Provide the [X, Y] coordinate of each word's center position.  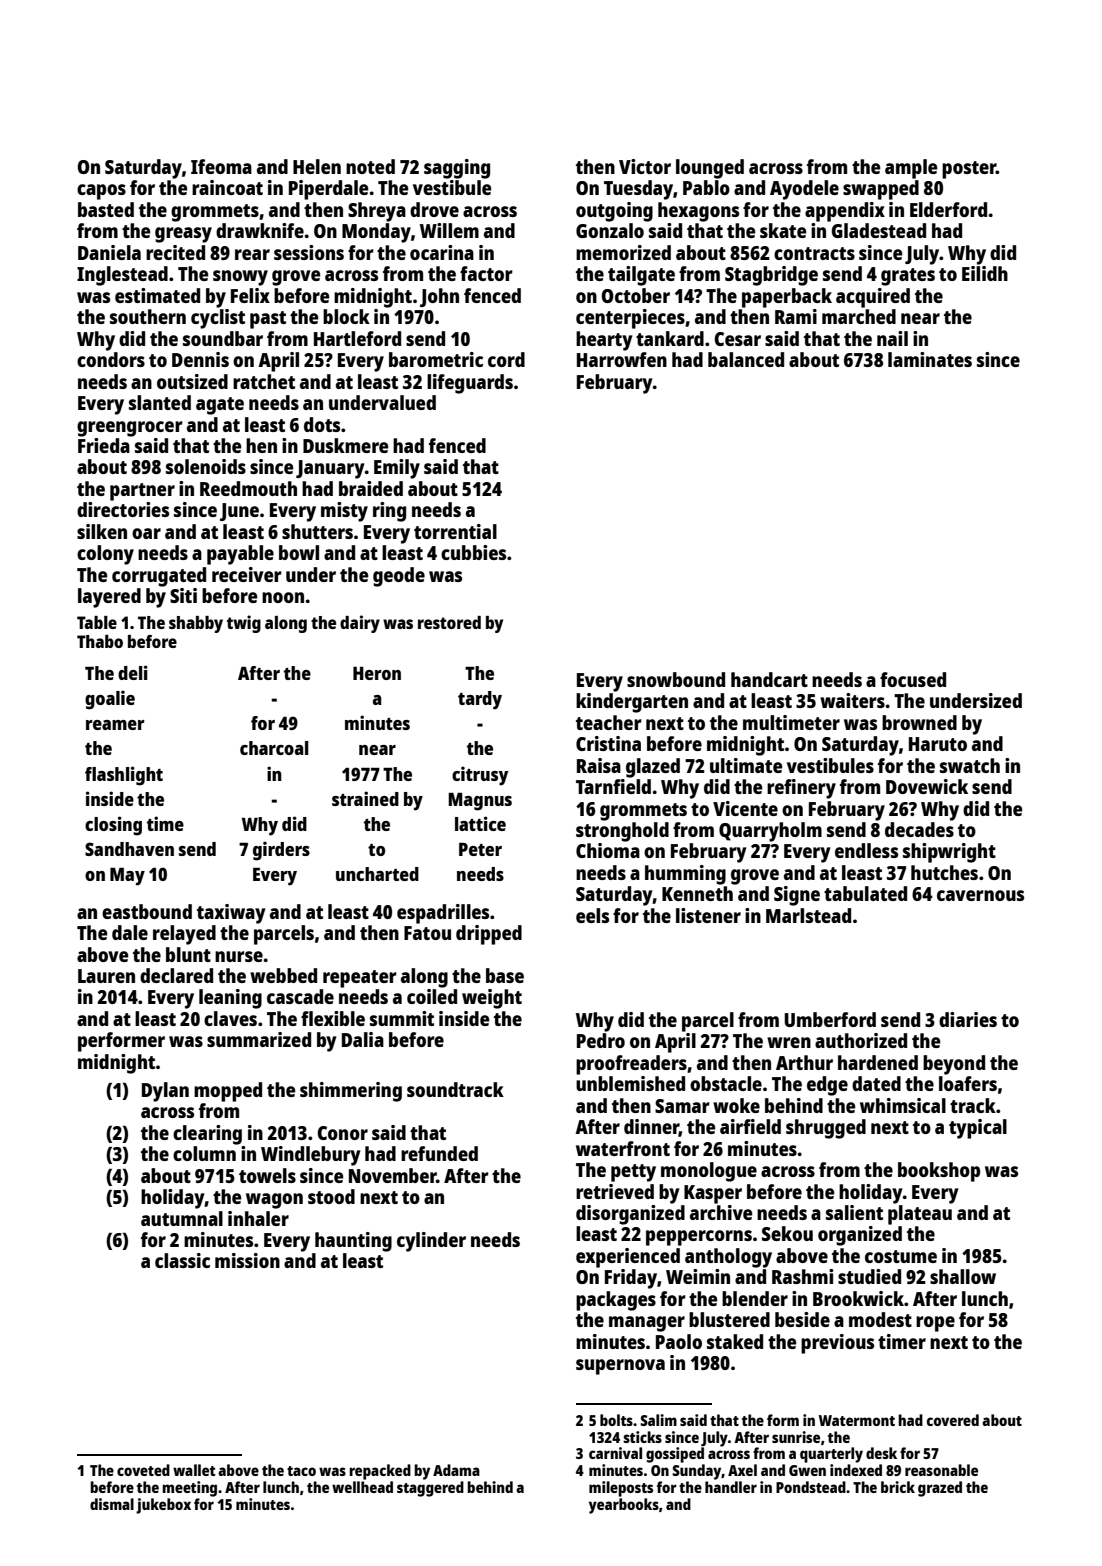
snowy [240, 278]
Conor [342, 1133]
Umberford [830, 1019]
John [439, 297]
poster [969, 170]
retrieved [615, 1191]
